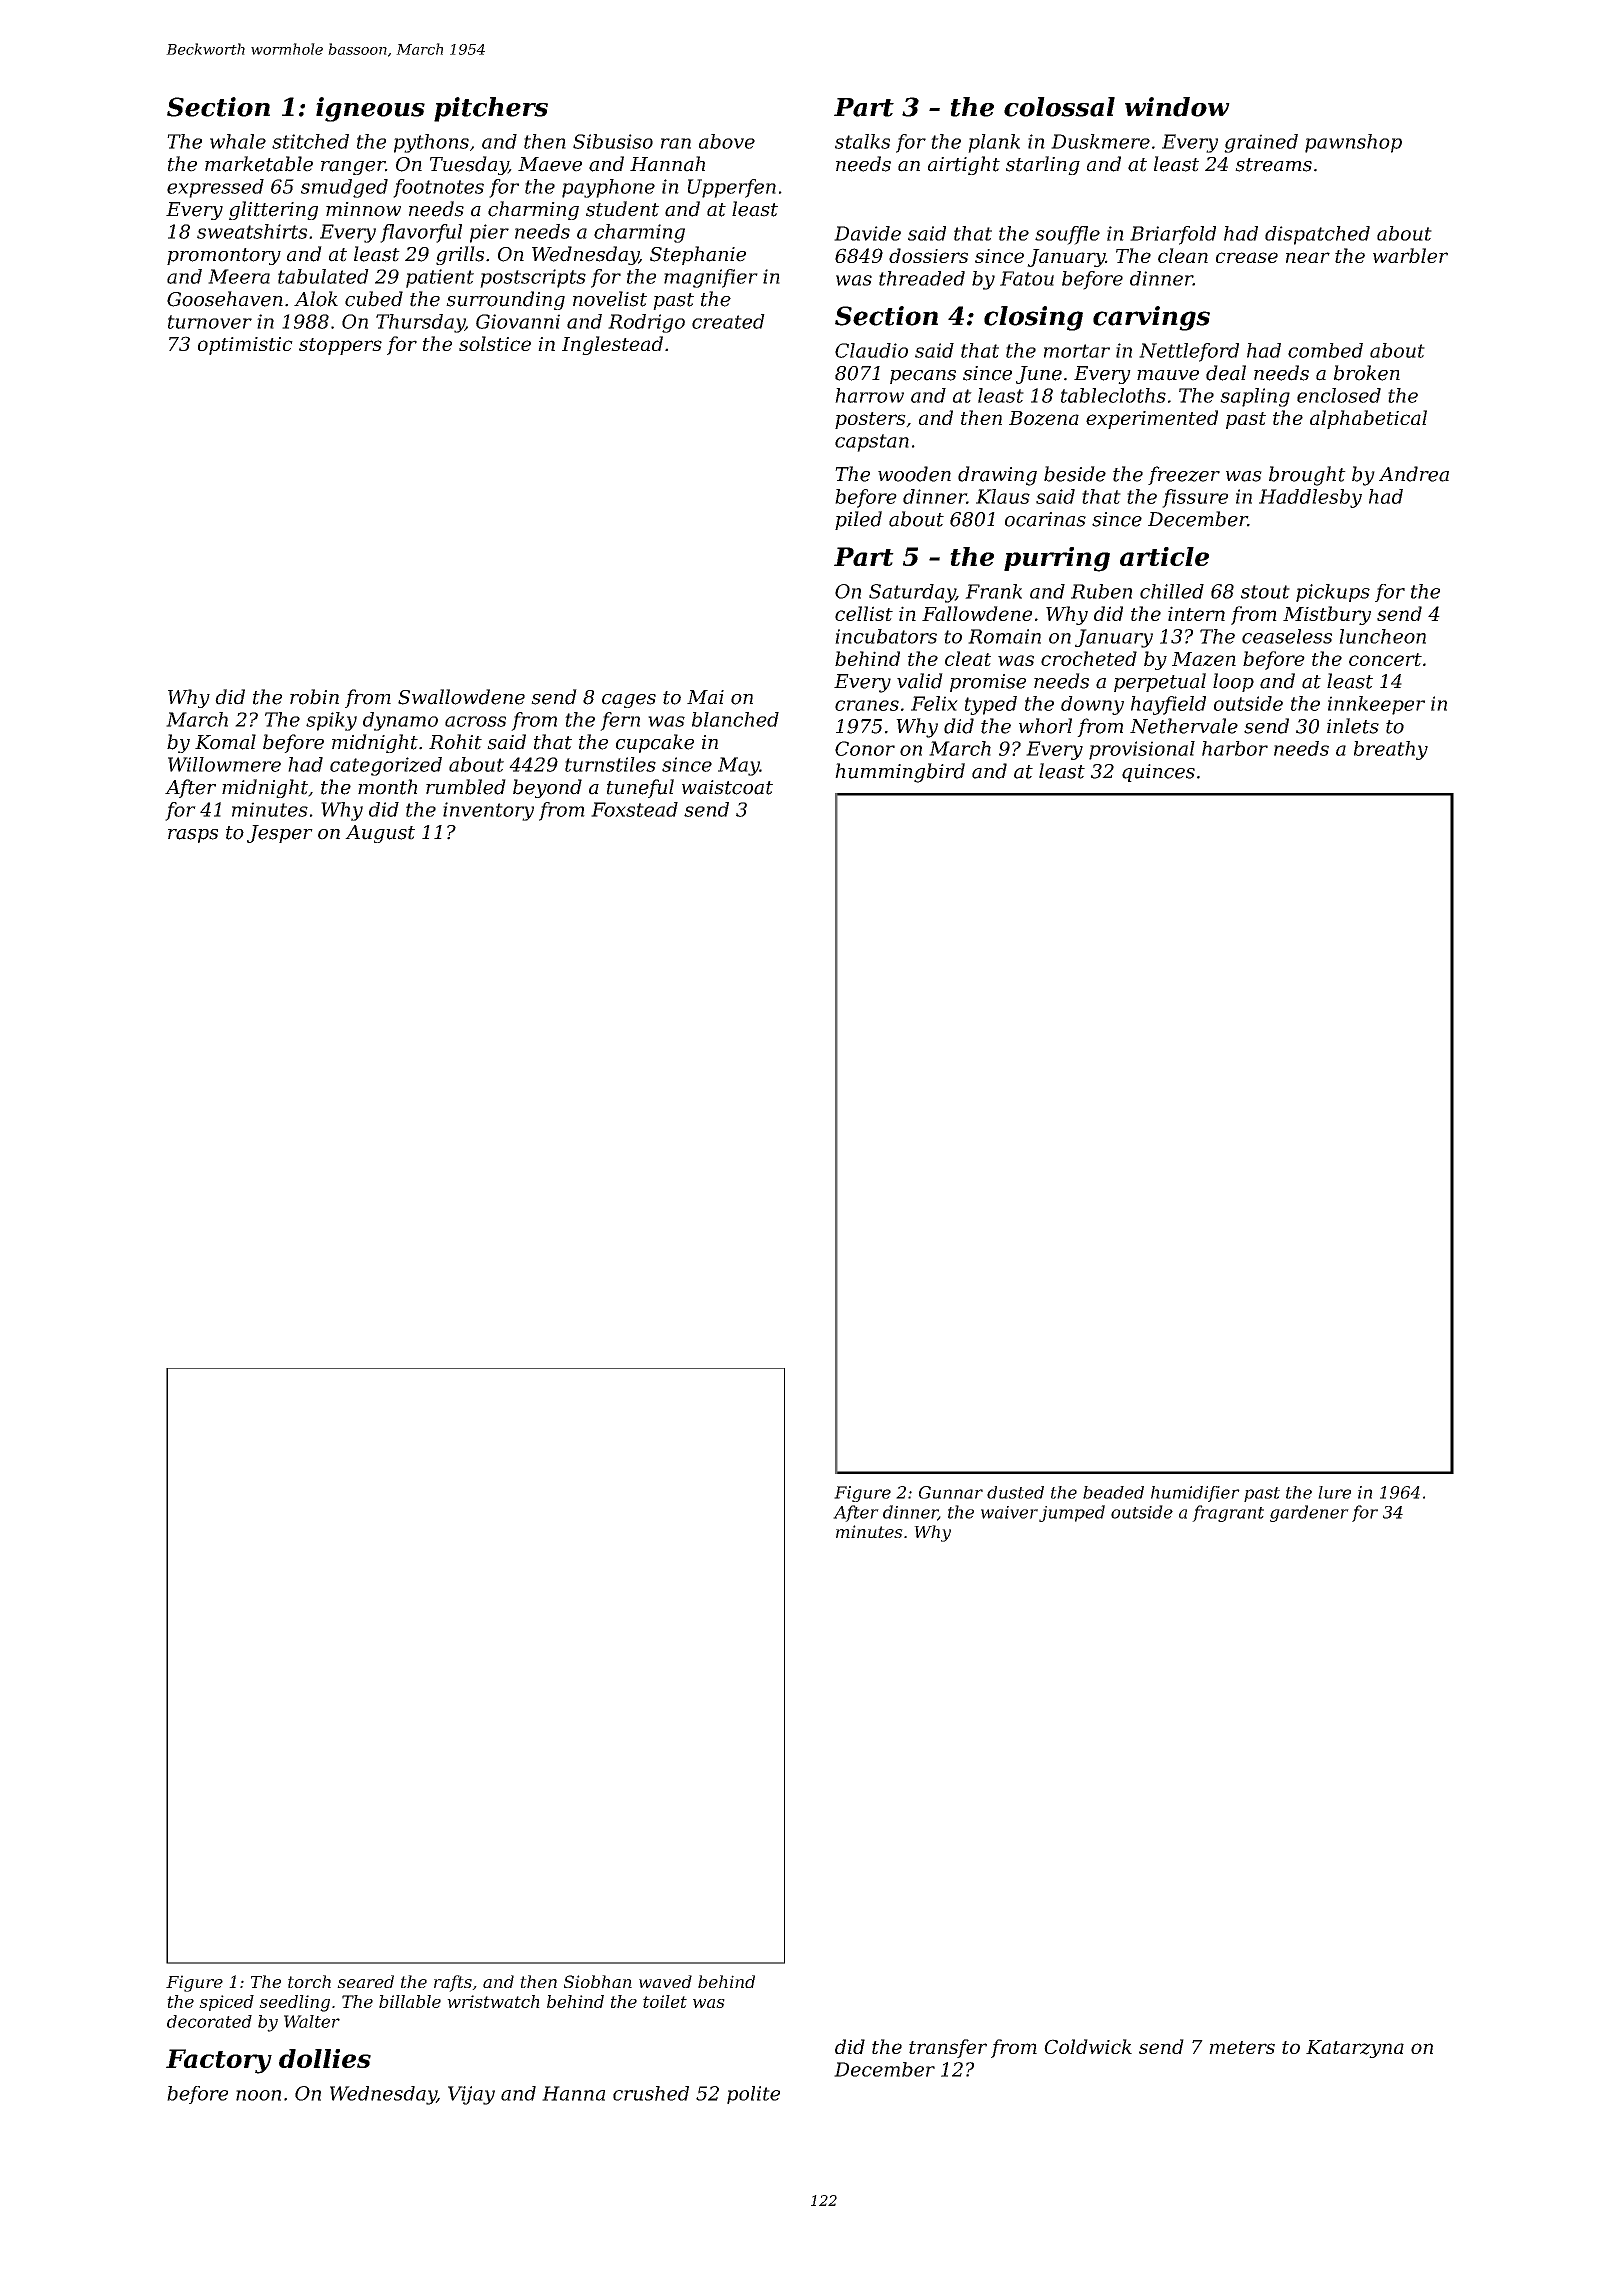 The height and width of the image is (2292, 1620). I want to click on transfer, so click(948, 2048).
